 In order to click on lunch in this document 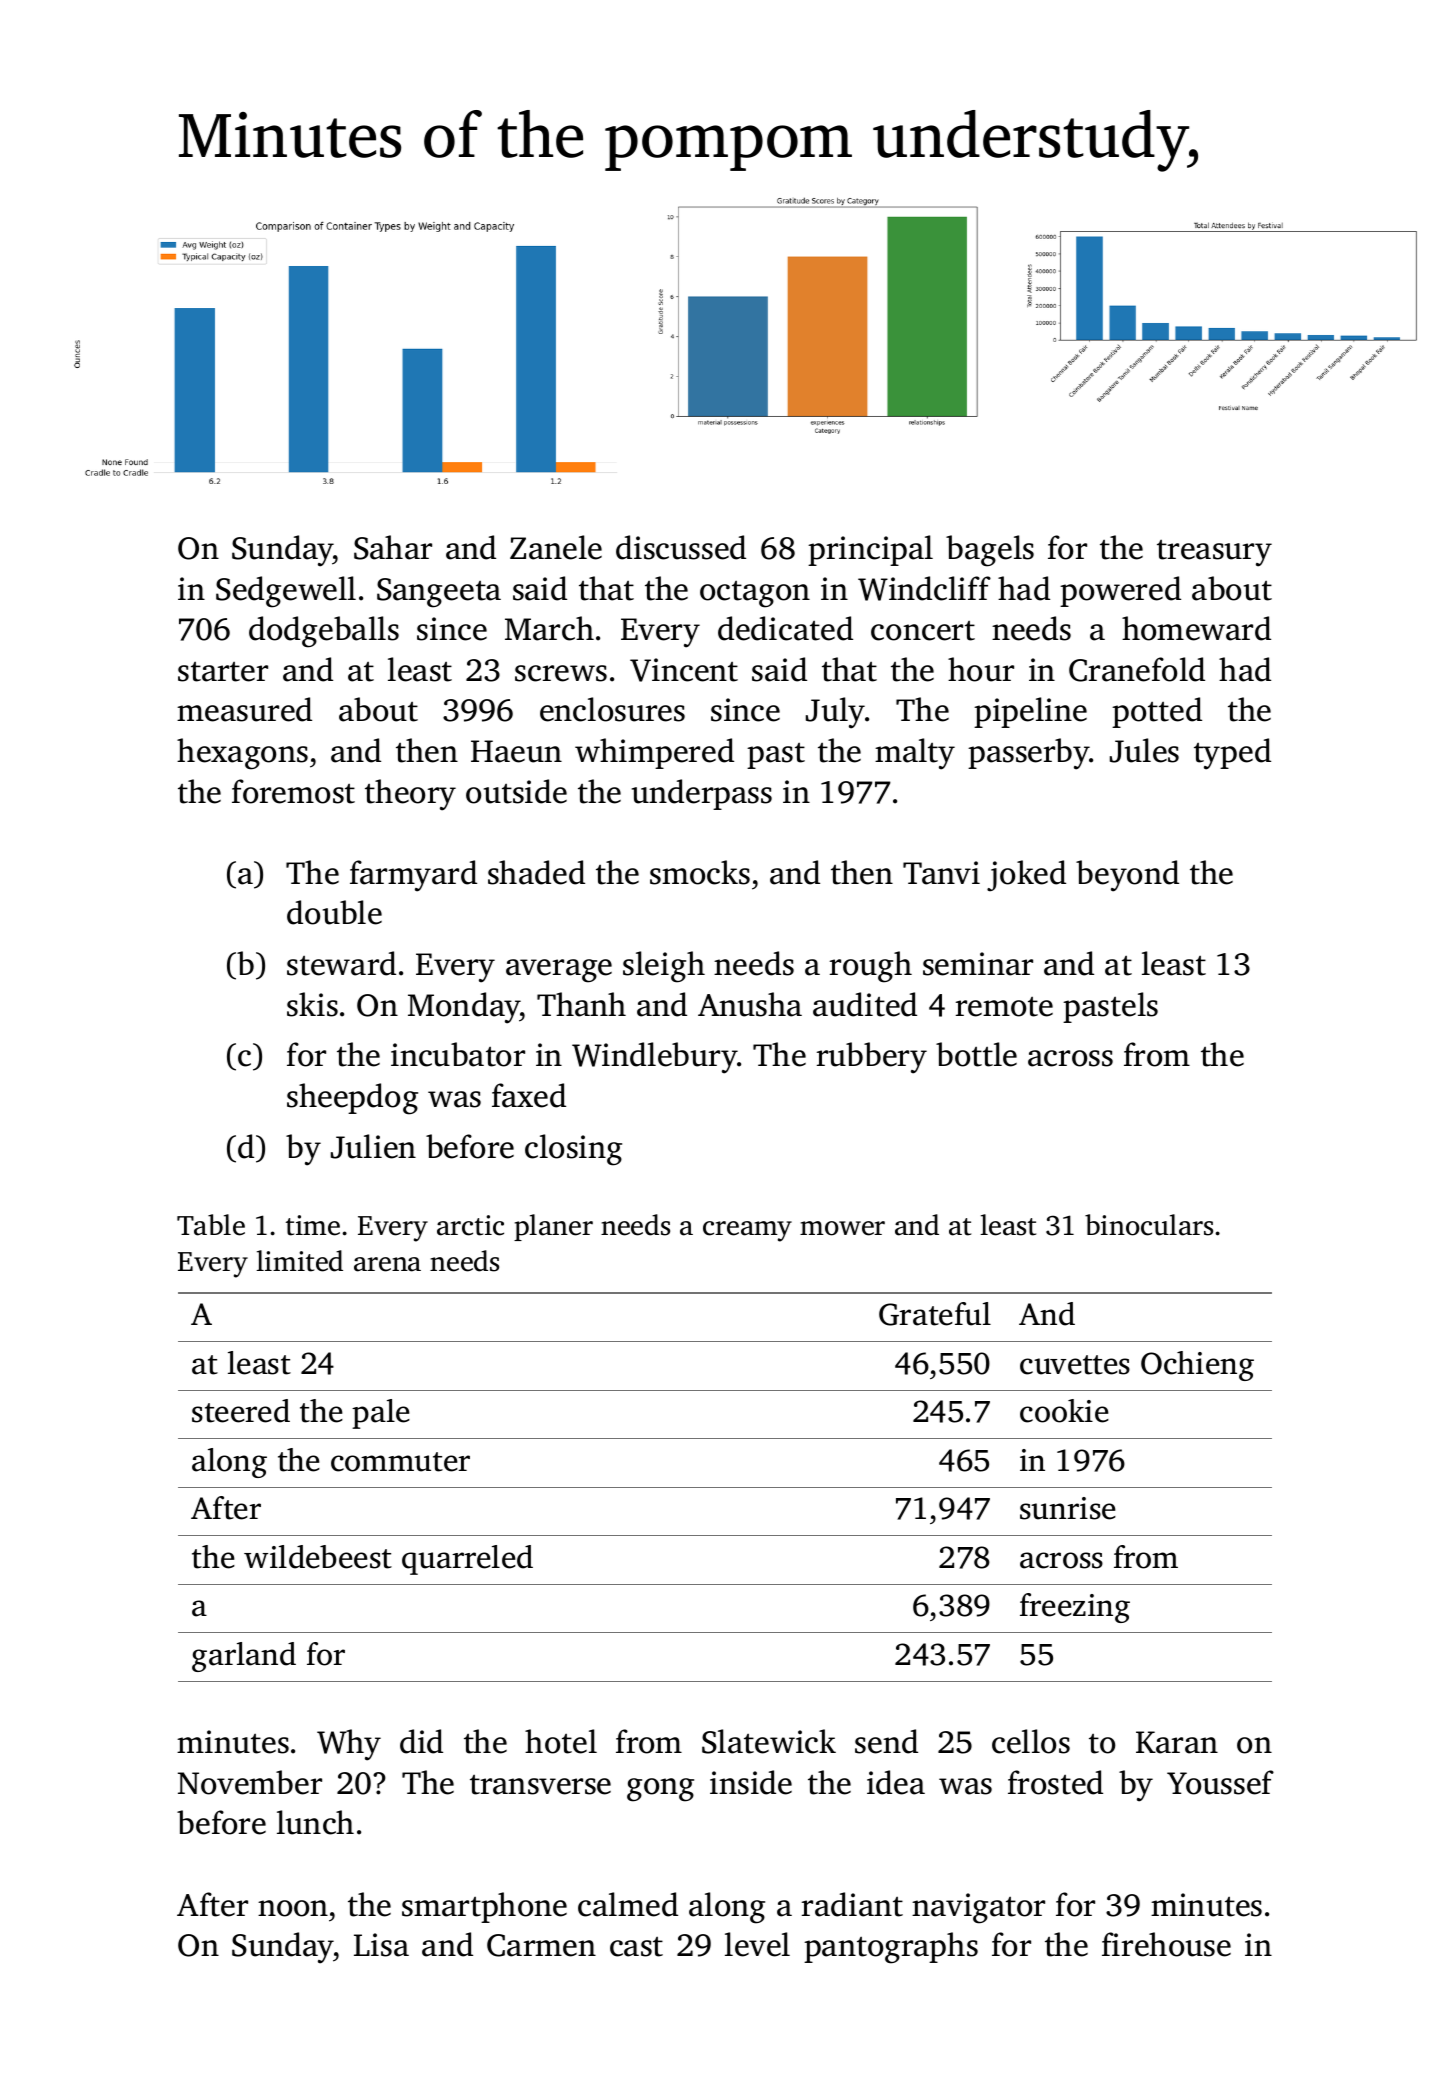, I will do `click(315, 1822)`.
